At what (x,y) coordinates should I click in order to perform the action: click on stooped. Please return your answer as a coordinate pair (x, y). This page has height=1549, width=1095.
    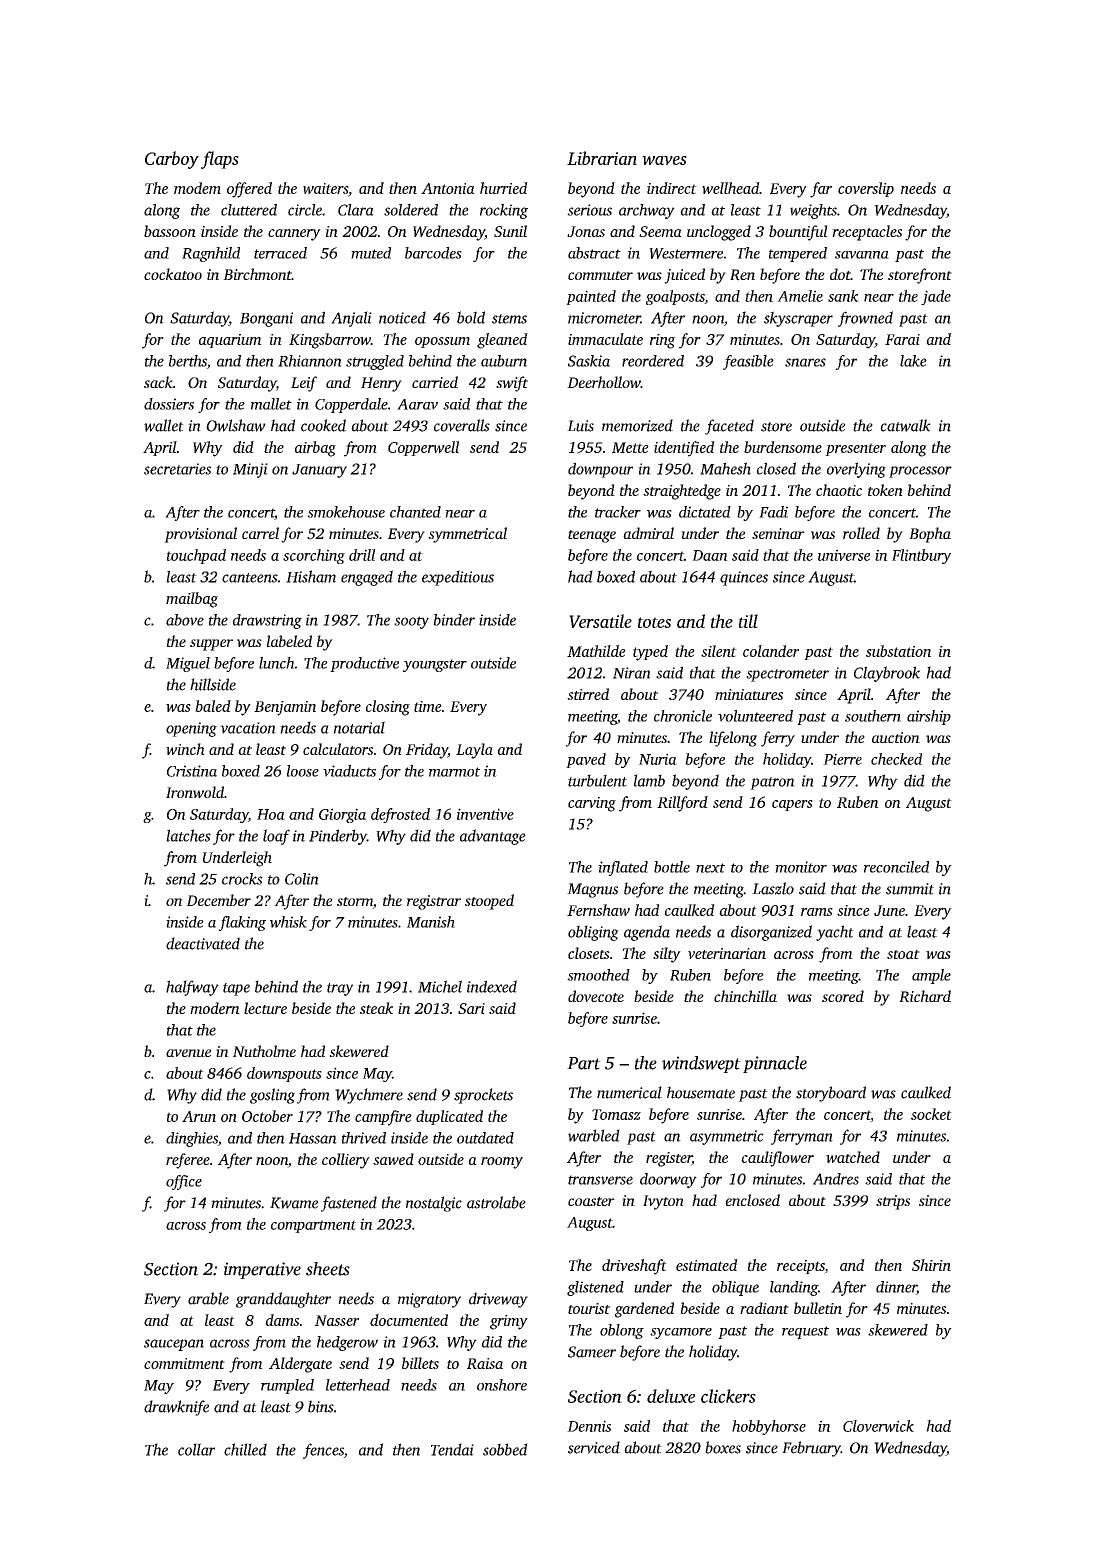
    Looking at the image, I should click on (489, 902).
